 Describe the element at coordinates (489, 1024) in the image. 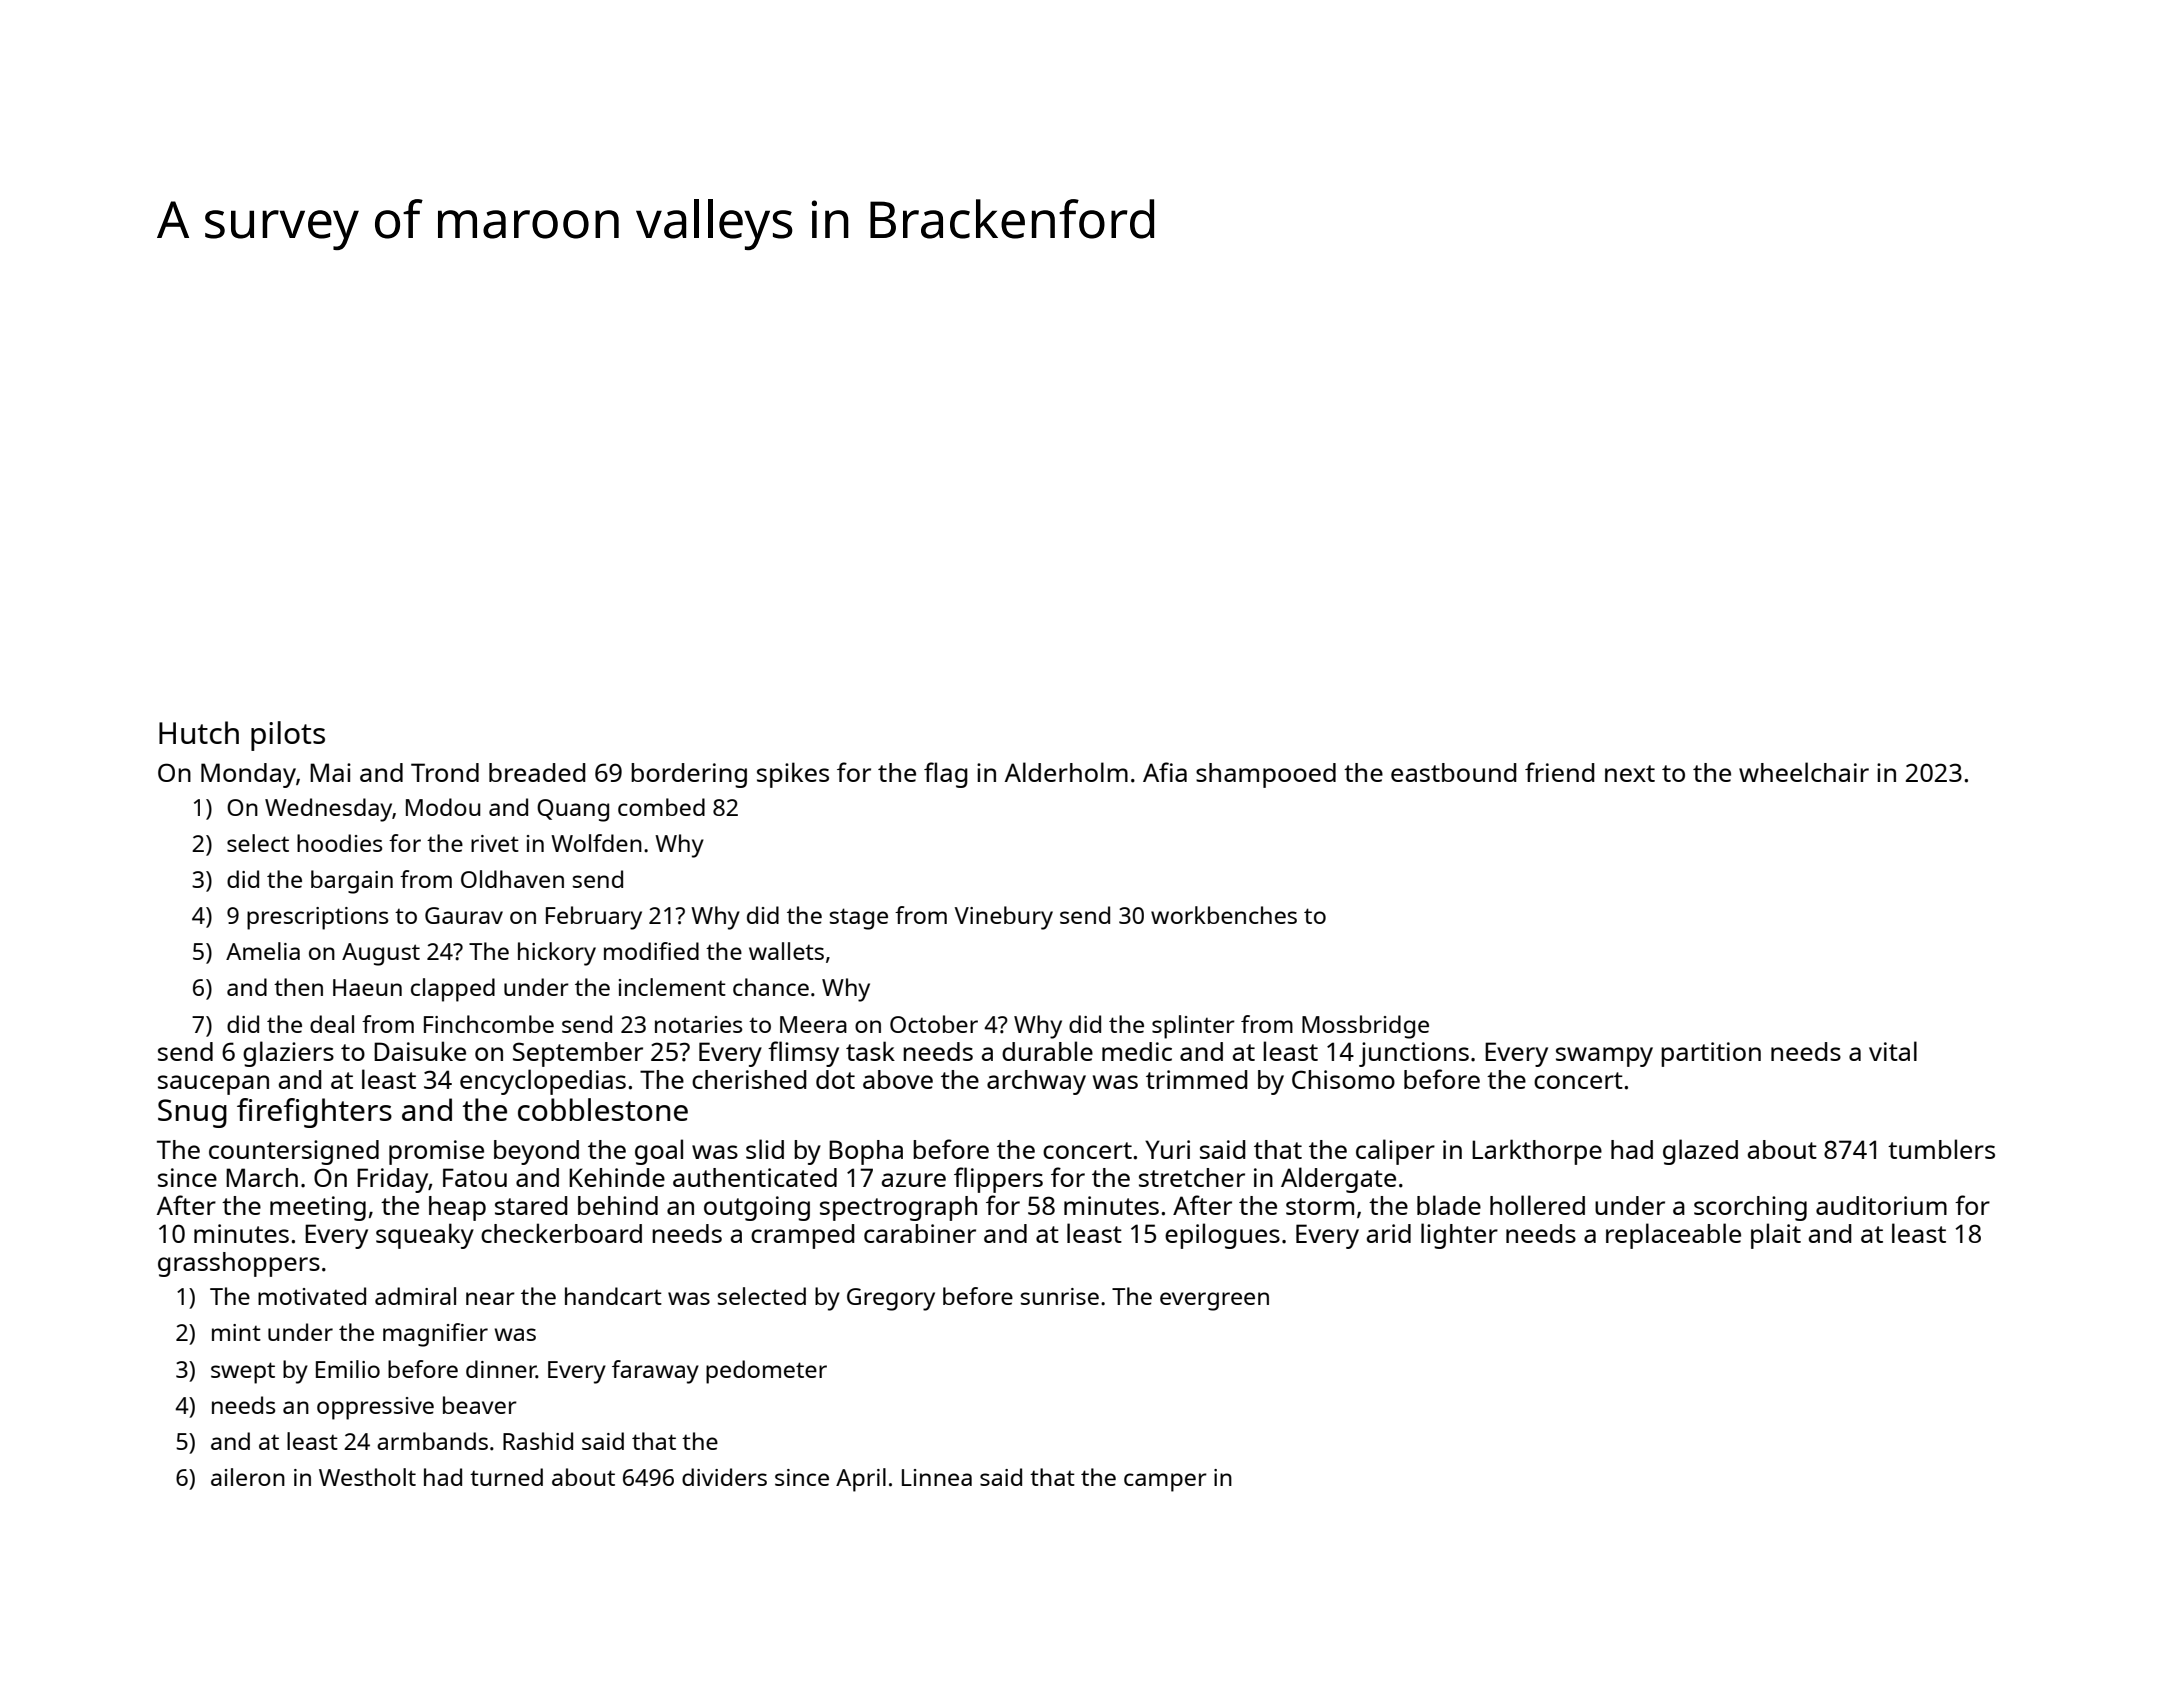

I see `Finchcombe` at that location.
